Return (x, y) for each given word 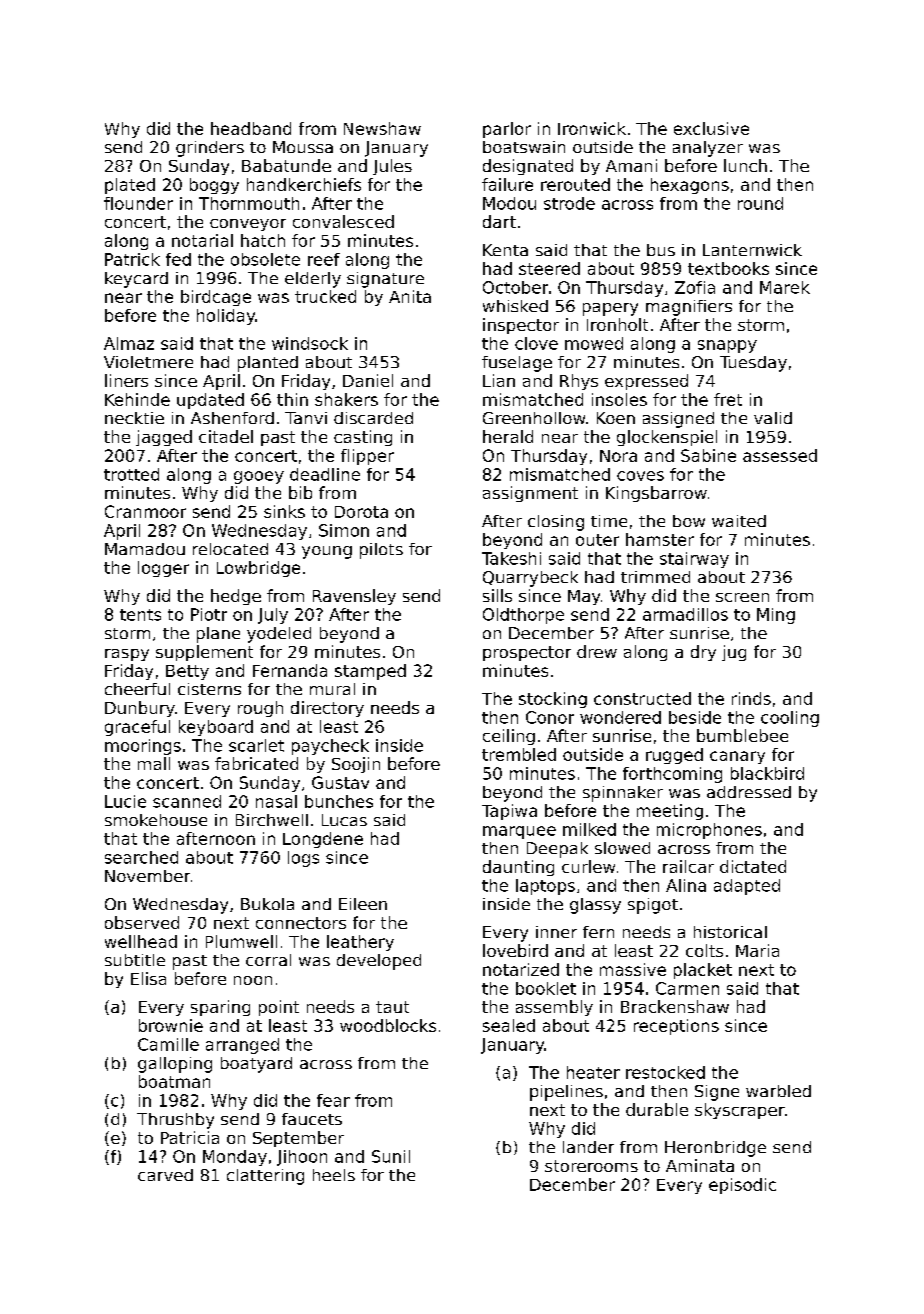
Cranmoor (145, 511)
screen (742, 597)
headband (251, 128)
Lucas (344, 820)
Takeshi (511, 558)
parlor (507, 130)
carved (165, 1175)
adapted (747, 887)
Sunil (391, 1156)
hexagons (690, 186)
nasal (276, 801)
